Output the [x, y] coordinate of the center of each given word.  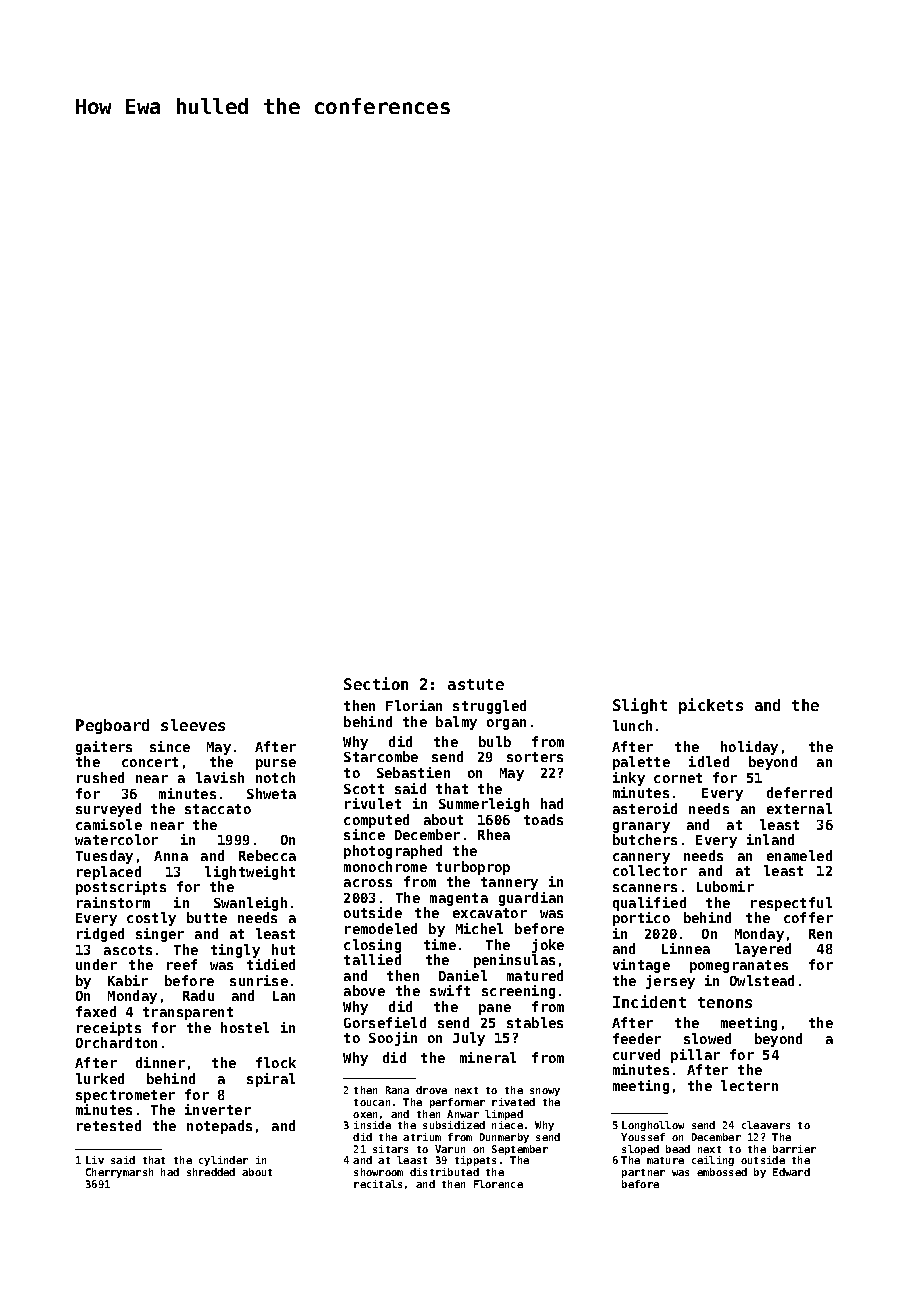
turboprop [473, 868]
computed [376, 821]
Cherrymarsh [119, 1173]
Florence [498, 1184]
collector [650, 870]
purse [276, 764]
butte [207, 917]
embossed [722, 1172]
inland [770, 839]
